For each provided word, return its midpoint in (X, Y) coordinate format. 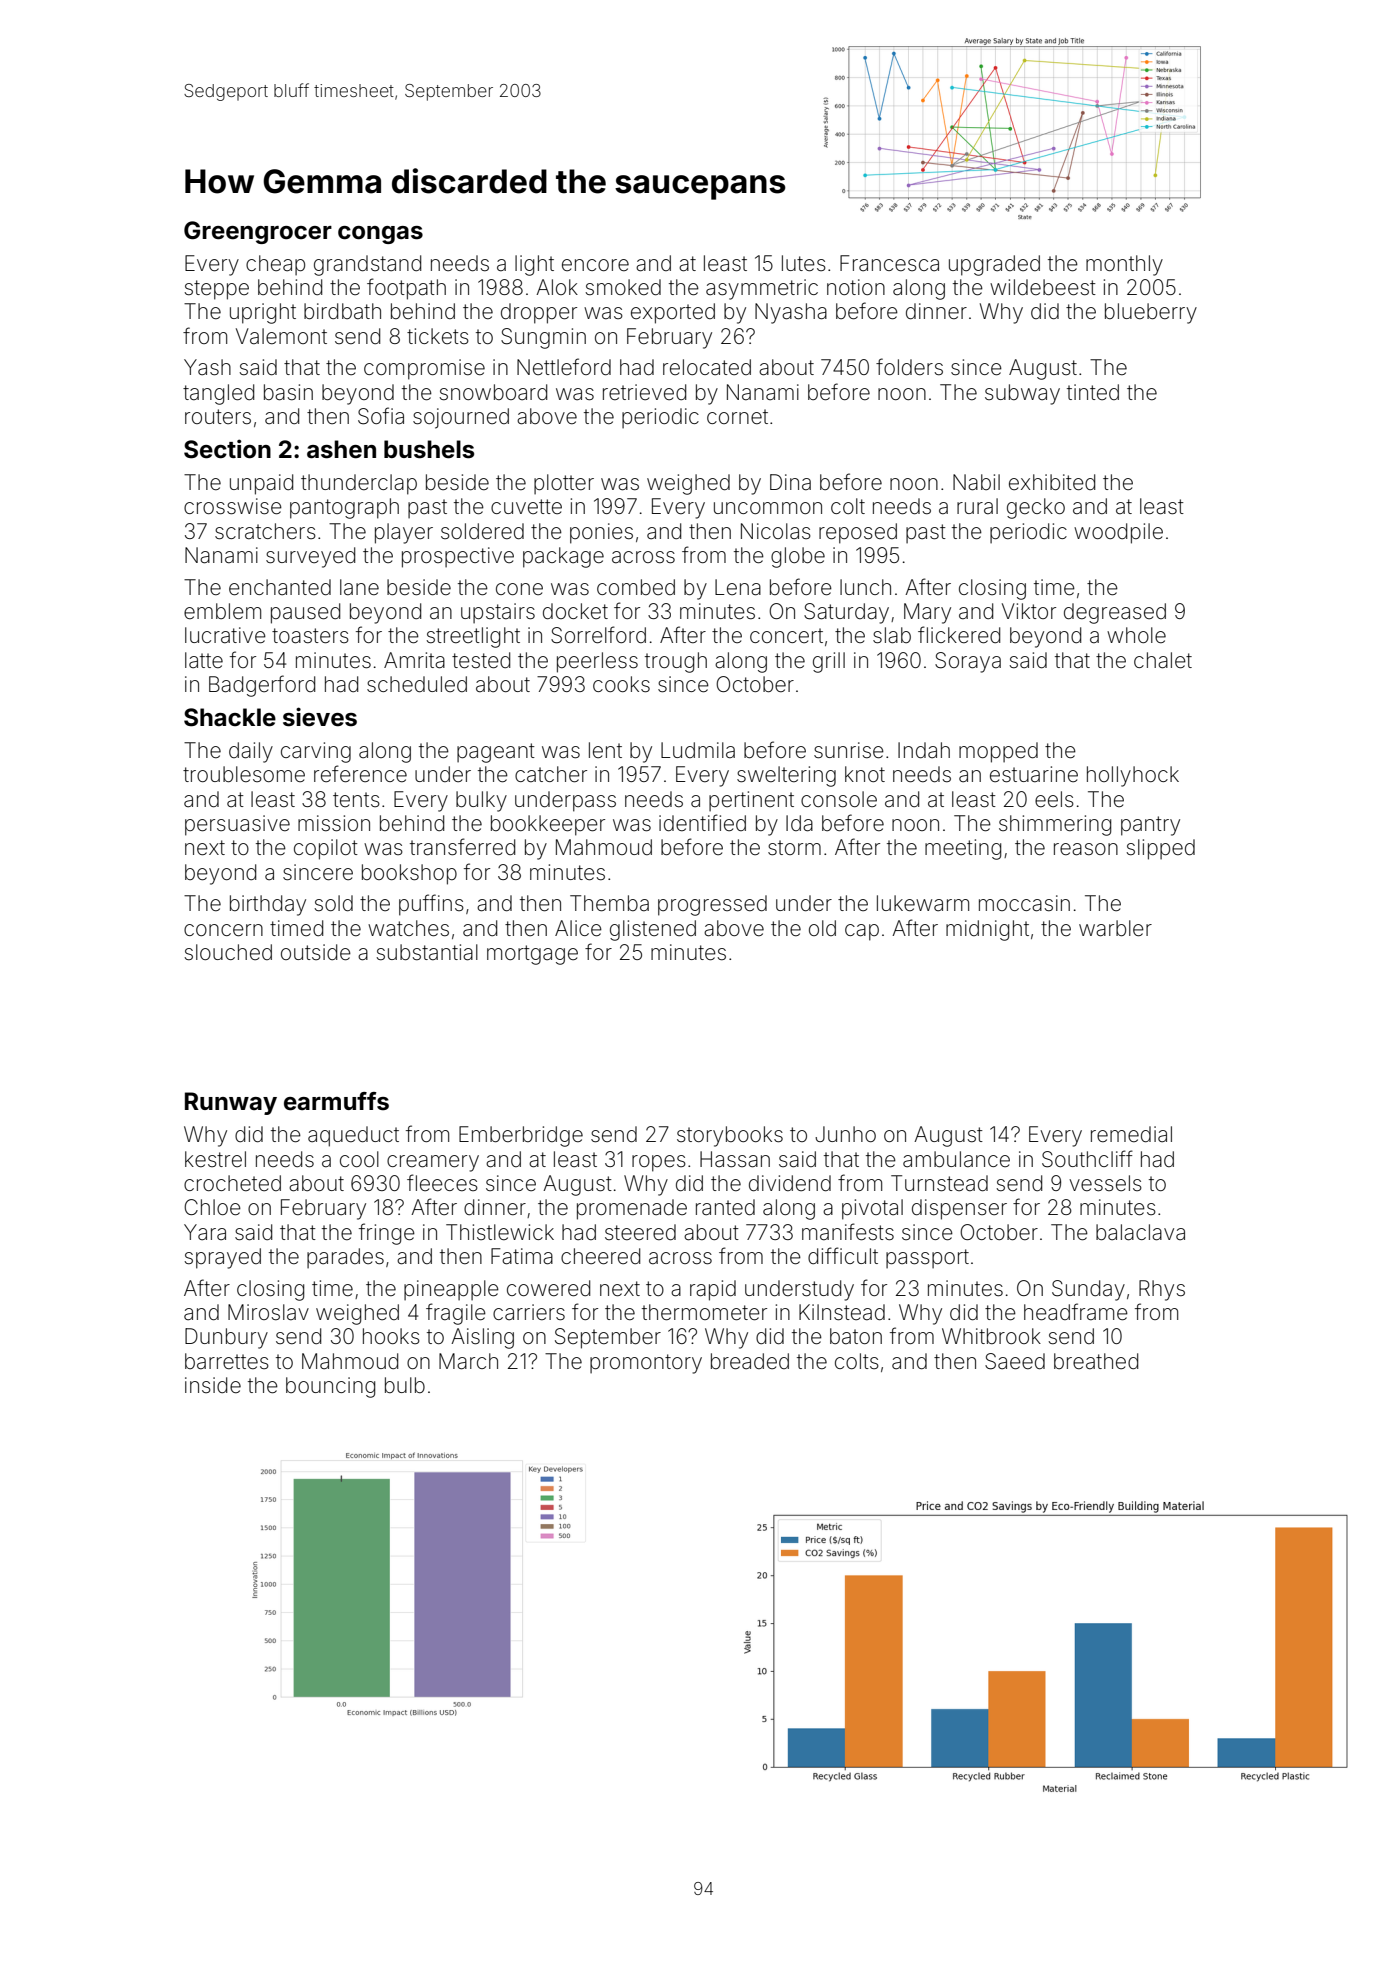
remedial (1131, 1134)
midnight (987, 930)
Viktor (1029, 611)
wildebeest (1043, 287)
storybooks (730, 1136)
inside (213, 1385)
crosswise (233, 506)
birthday (268, 905)
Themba (609, 903)
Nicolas (776, 531)
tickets (438, 336)
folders (909, 366)
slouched (228, 952)
